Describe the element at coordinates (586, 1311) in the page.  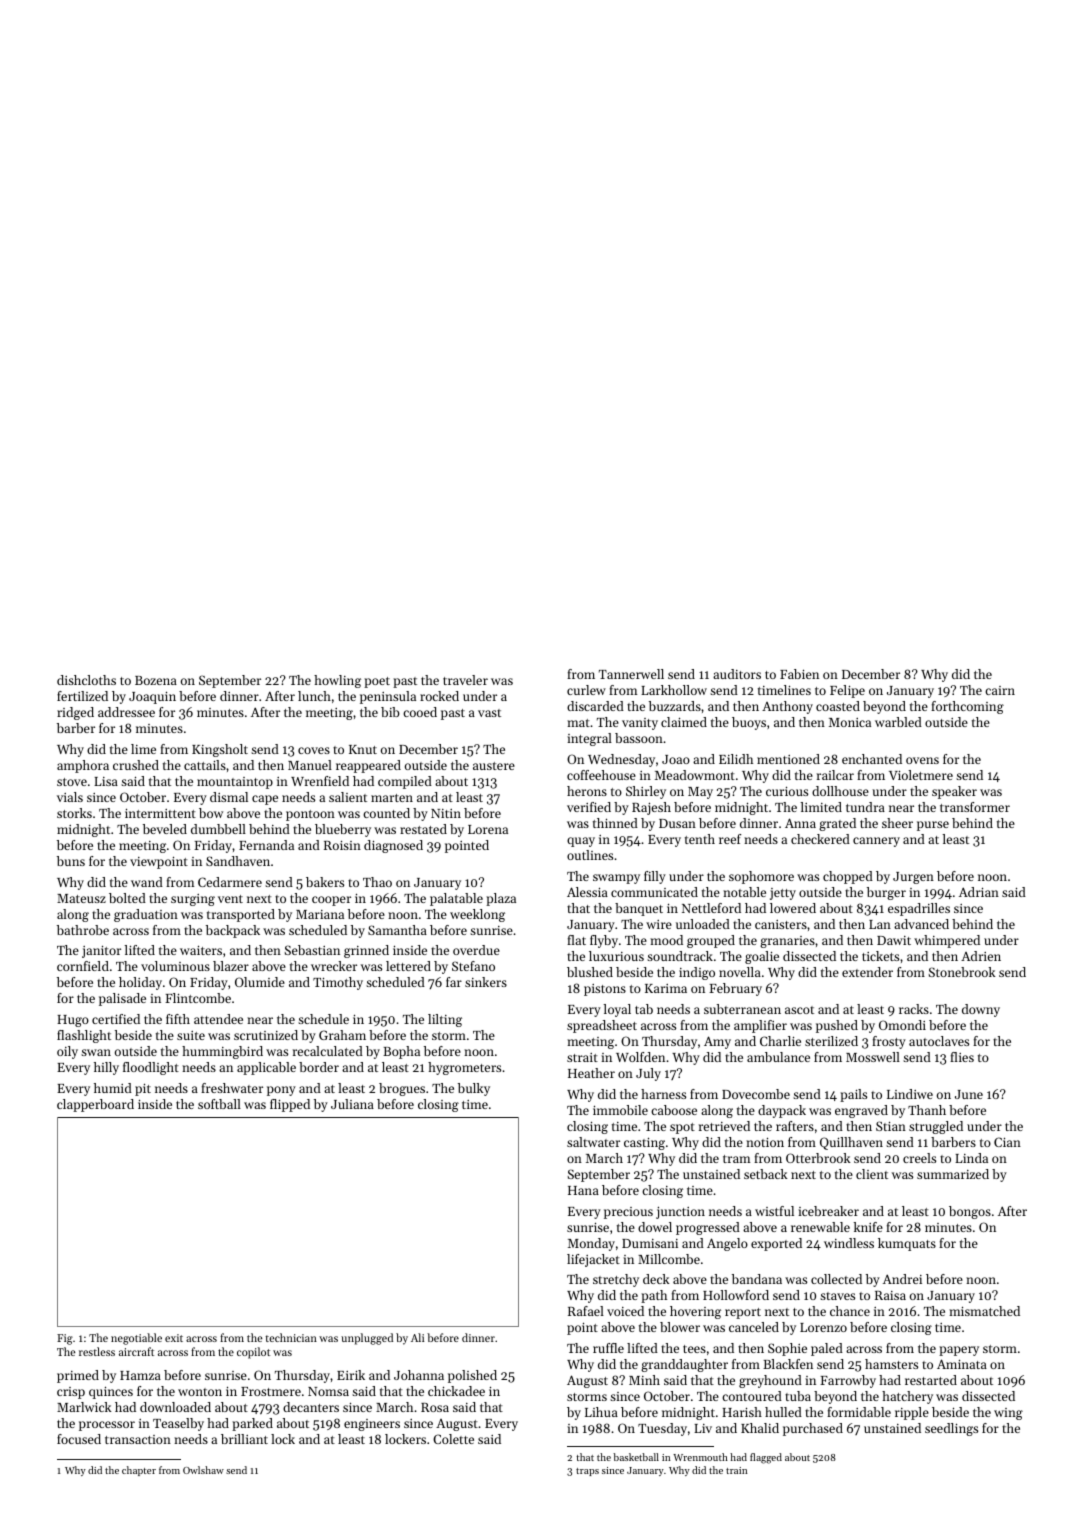
I see `Rafael` at that location.
